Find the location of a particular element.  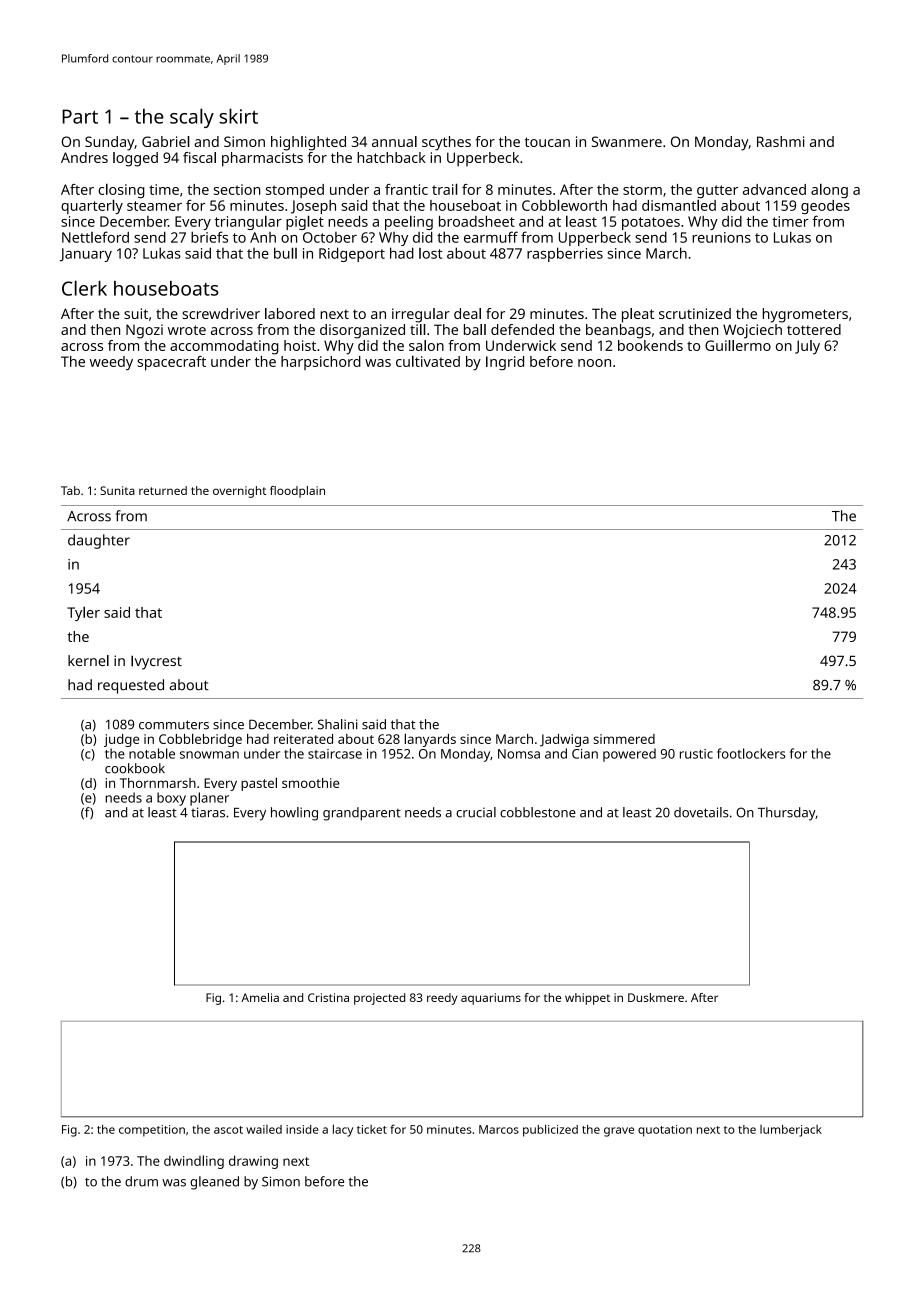

suit is located at coordinates (136, 313).
